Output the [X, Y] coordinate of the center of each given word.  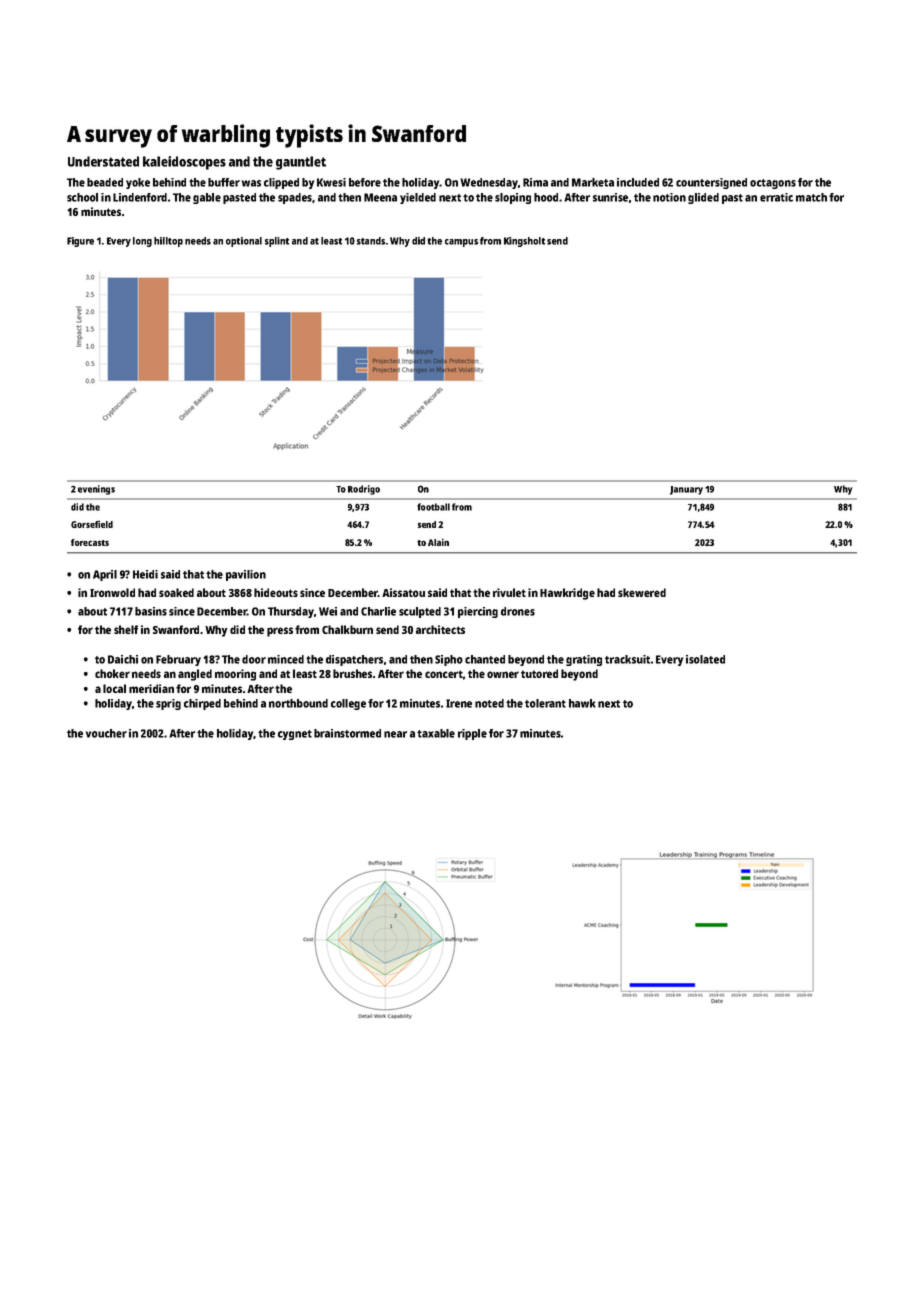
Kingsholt [524, 242]
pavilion [246, 575]
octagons [773, 184]
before [365, 182]
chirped [202, 704]
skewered [642, 592]
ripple [472, 734]
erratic [776, 197]
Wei [328, 611]
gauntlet [301, 163]
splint [277, 242]
